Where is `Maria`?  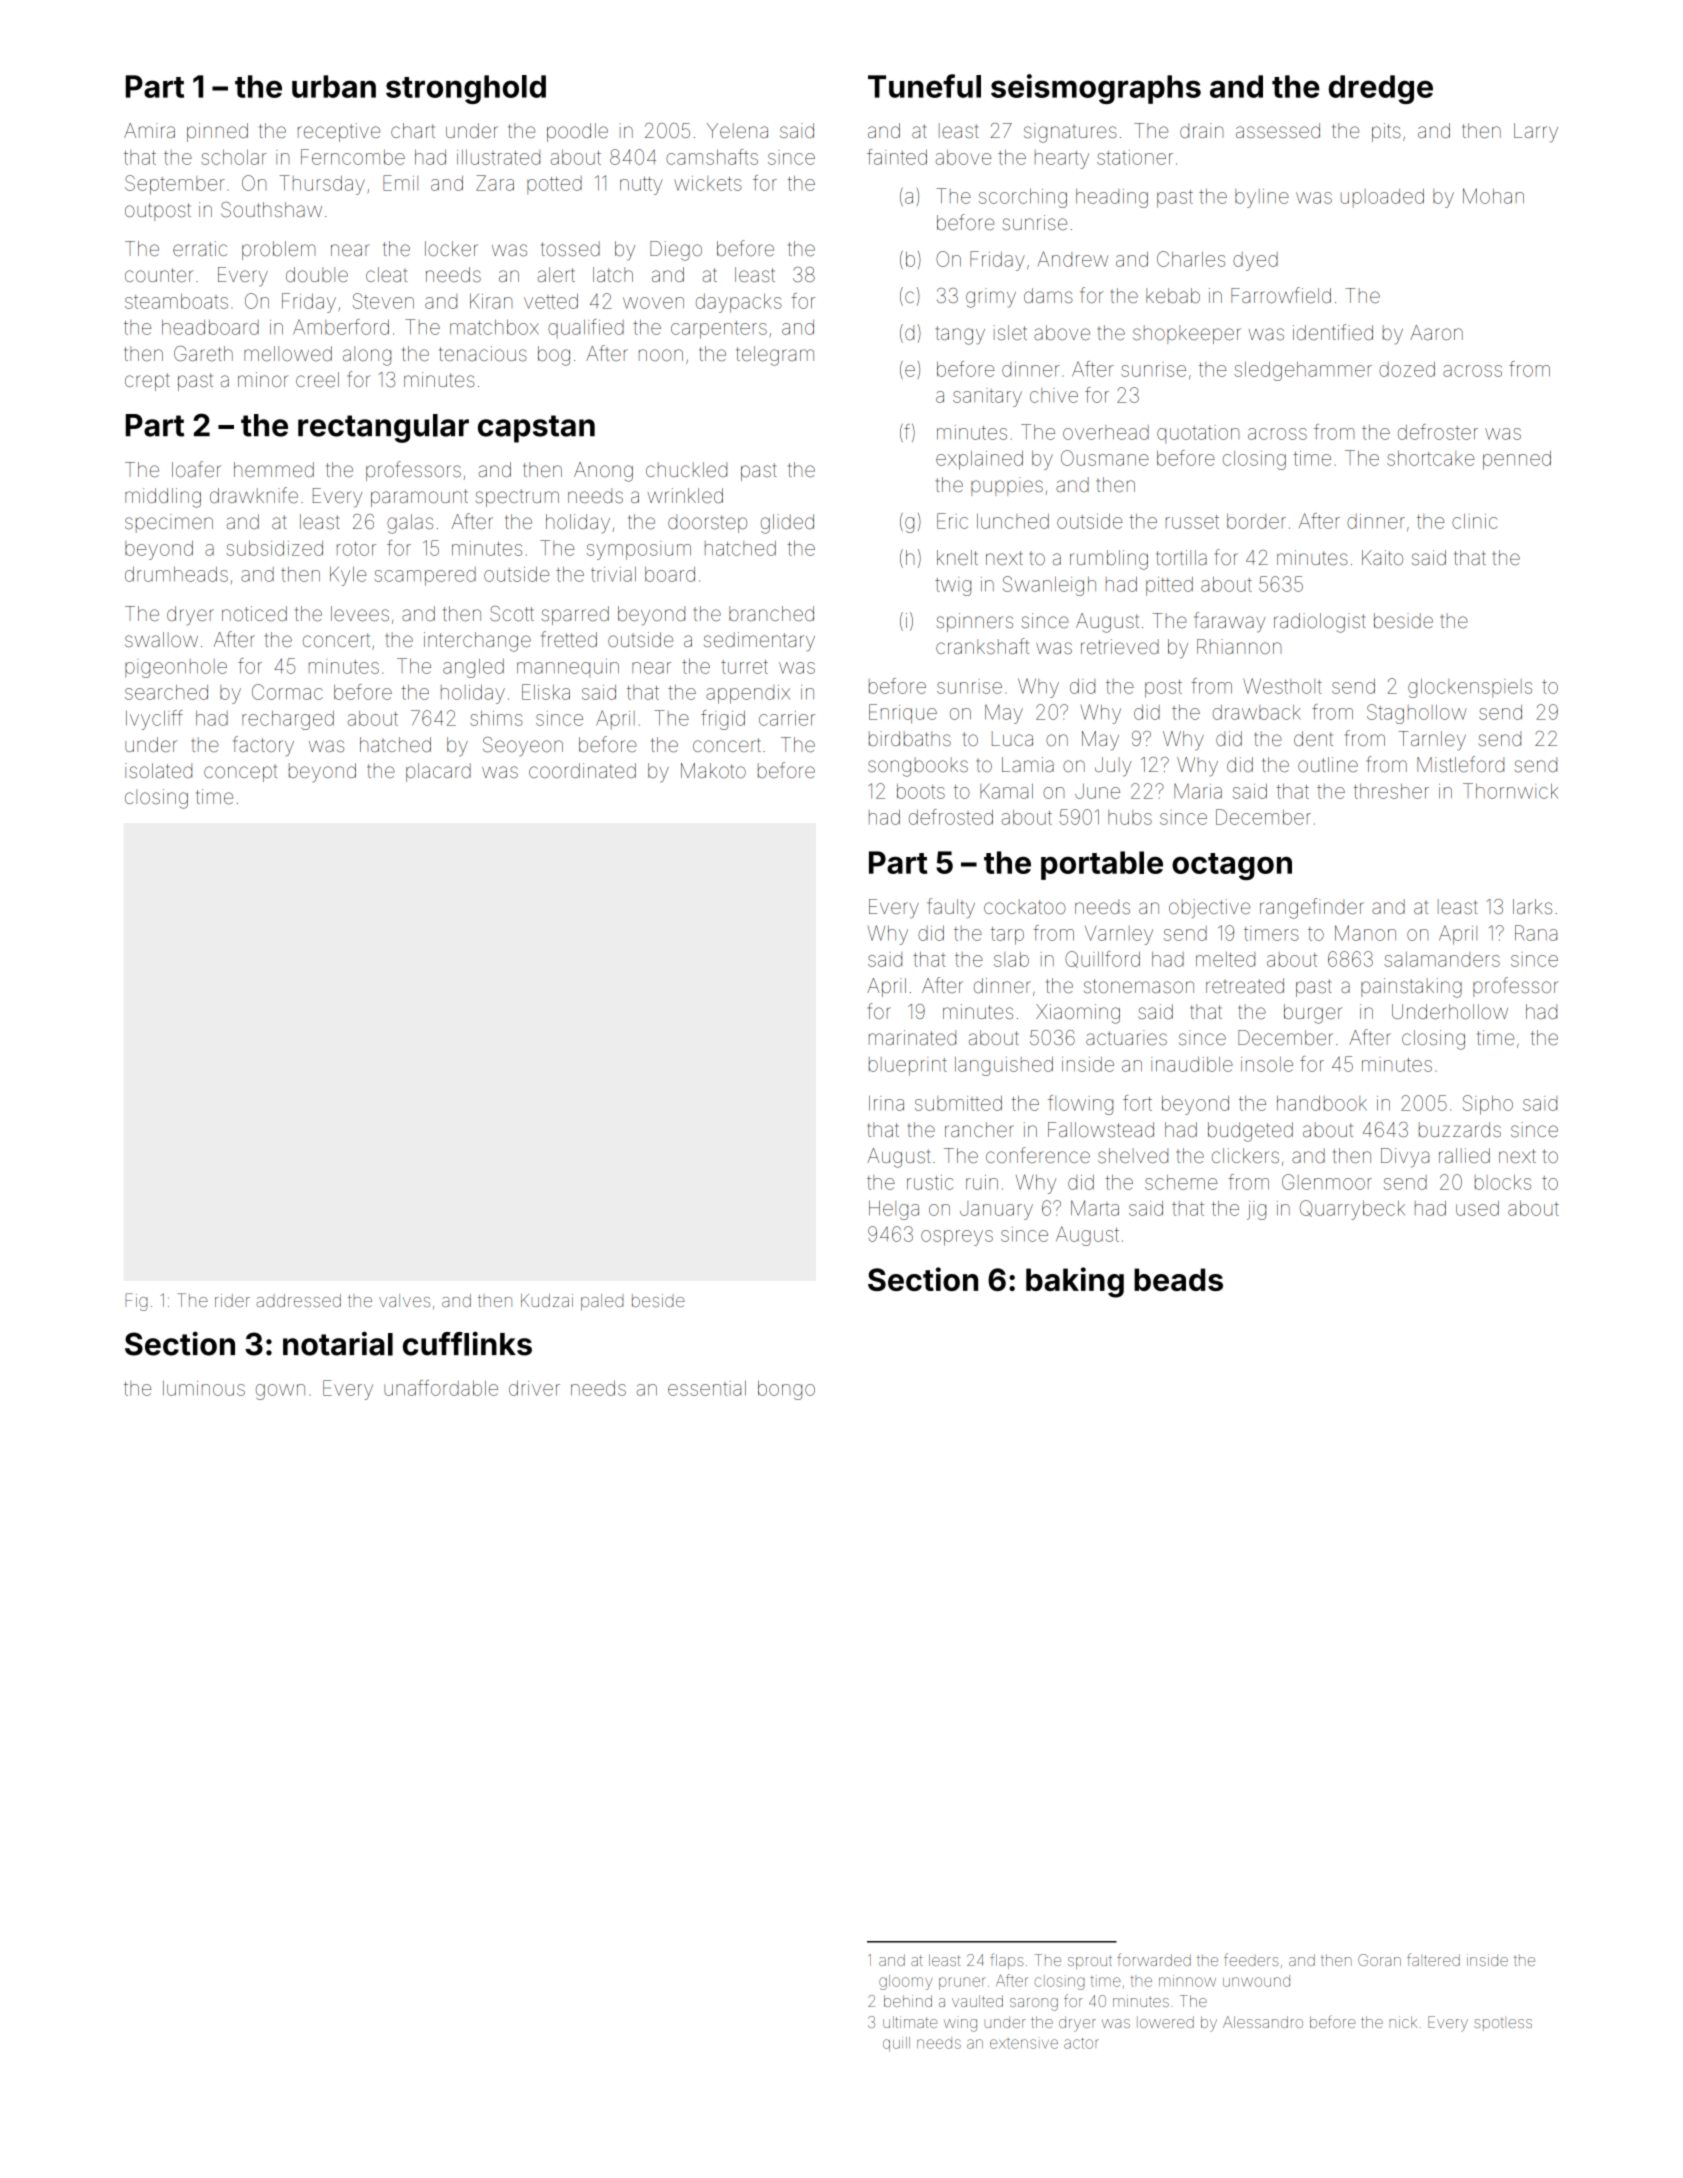
Maria is located at coordinates (1198, 791).
